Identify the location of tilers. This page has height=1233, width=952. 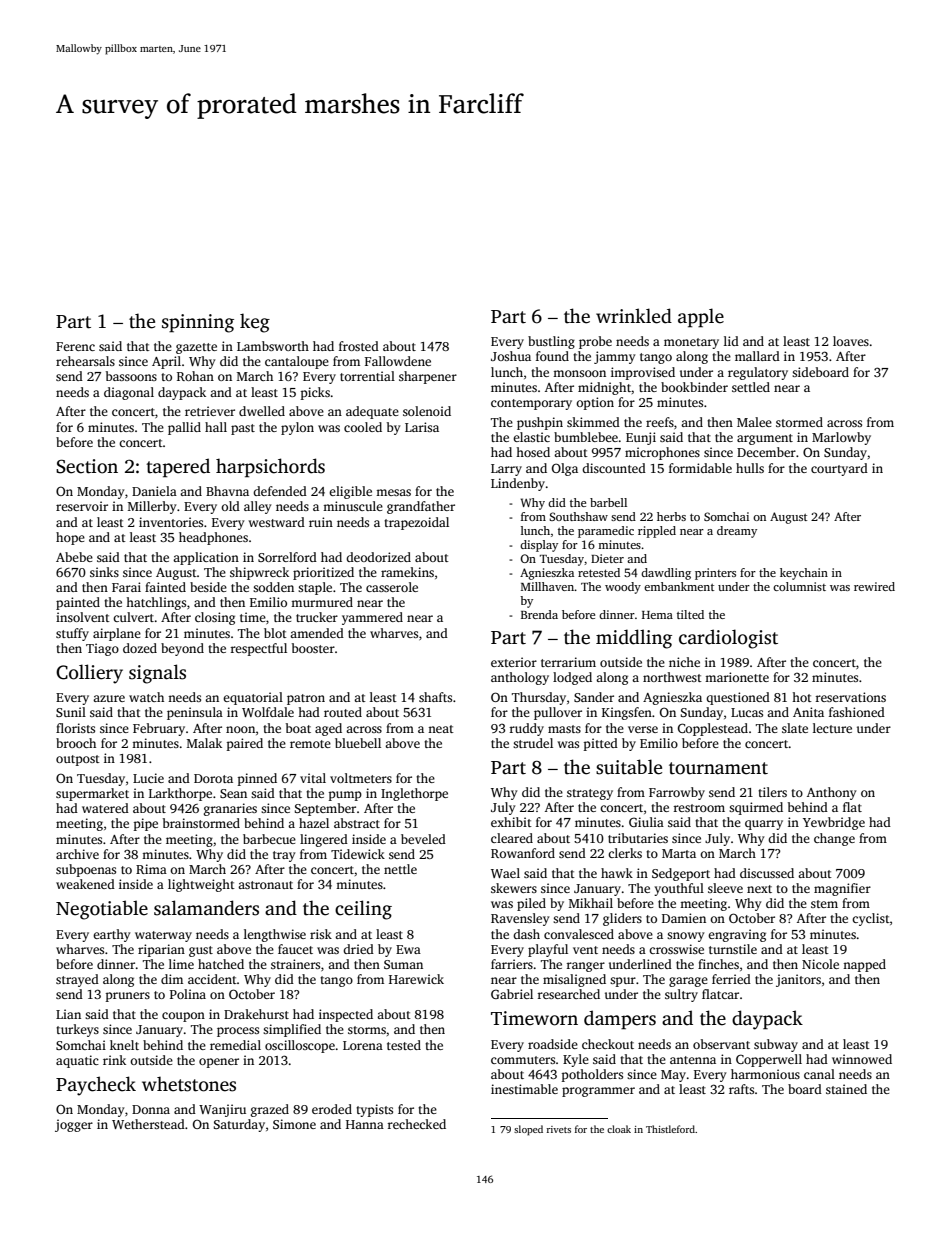
(772, 792).
